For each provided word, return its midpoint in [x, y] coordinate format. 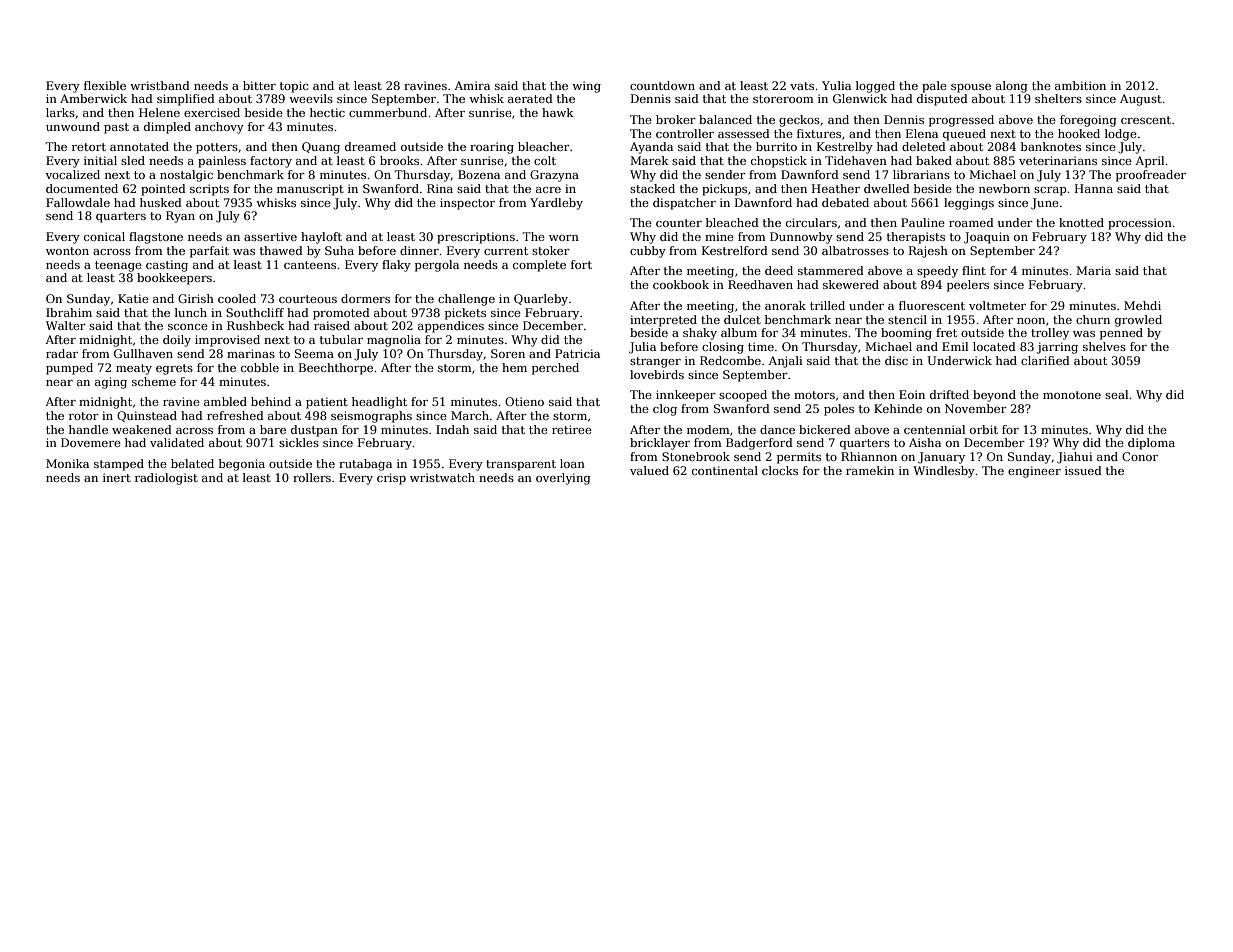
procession [1140, 224]
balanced [725, 119]
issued [1083, 470]
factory [271, 162]
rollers [312, 477]
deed [779, 270]
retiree [572, 429]
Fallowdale [78, 202]
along [1012, 87]
